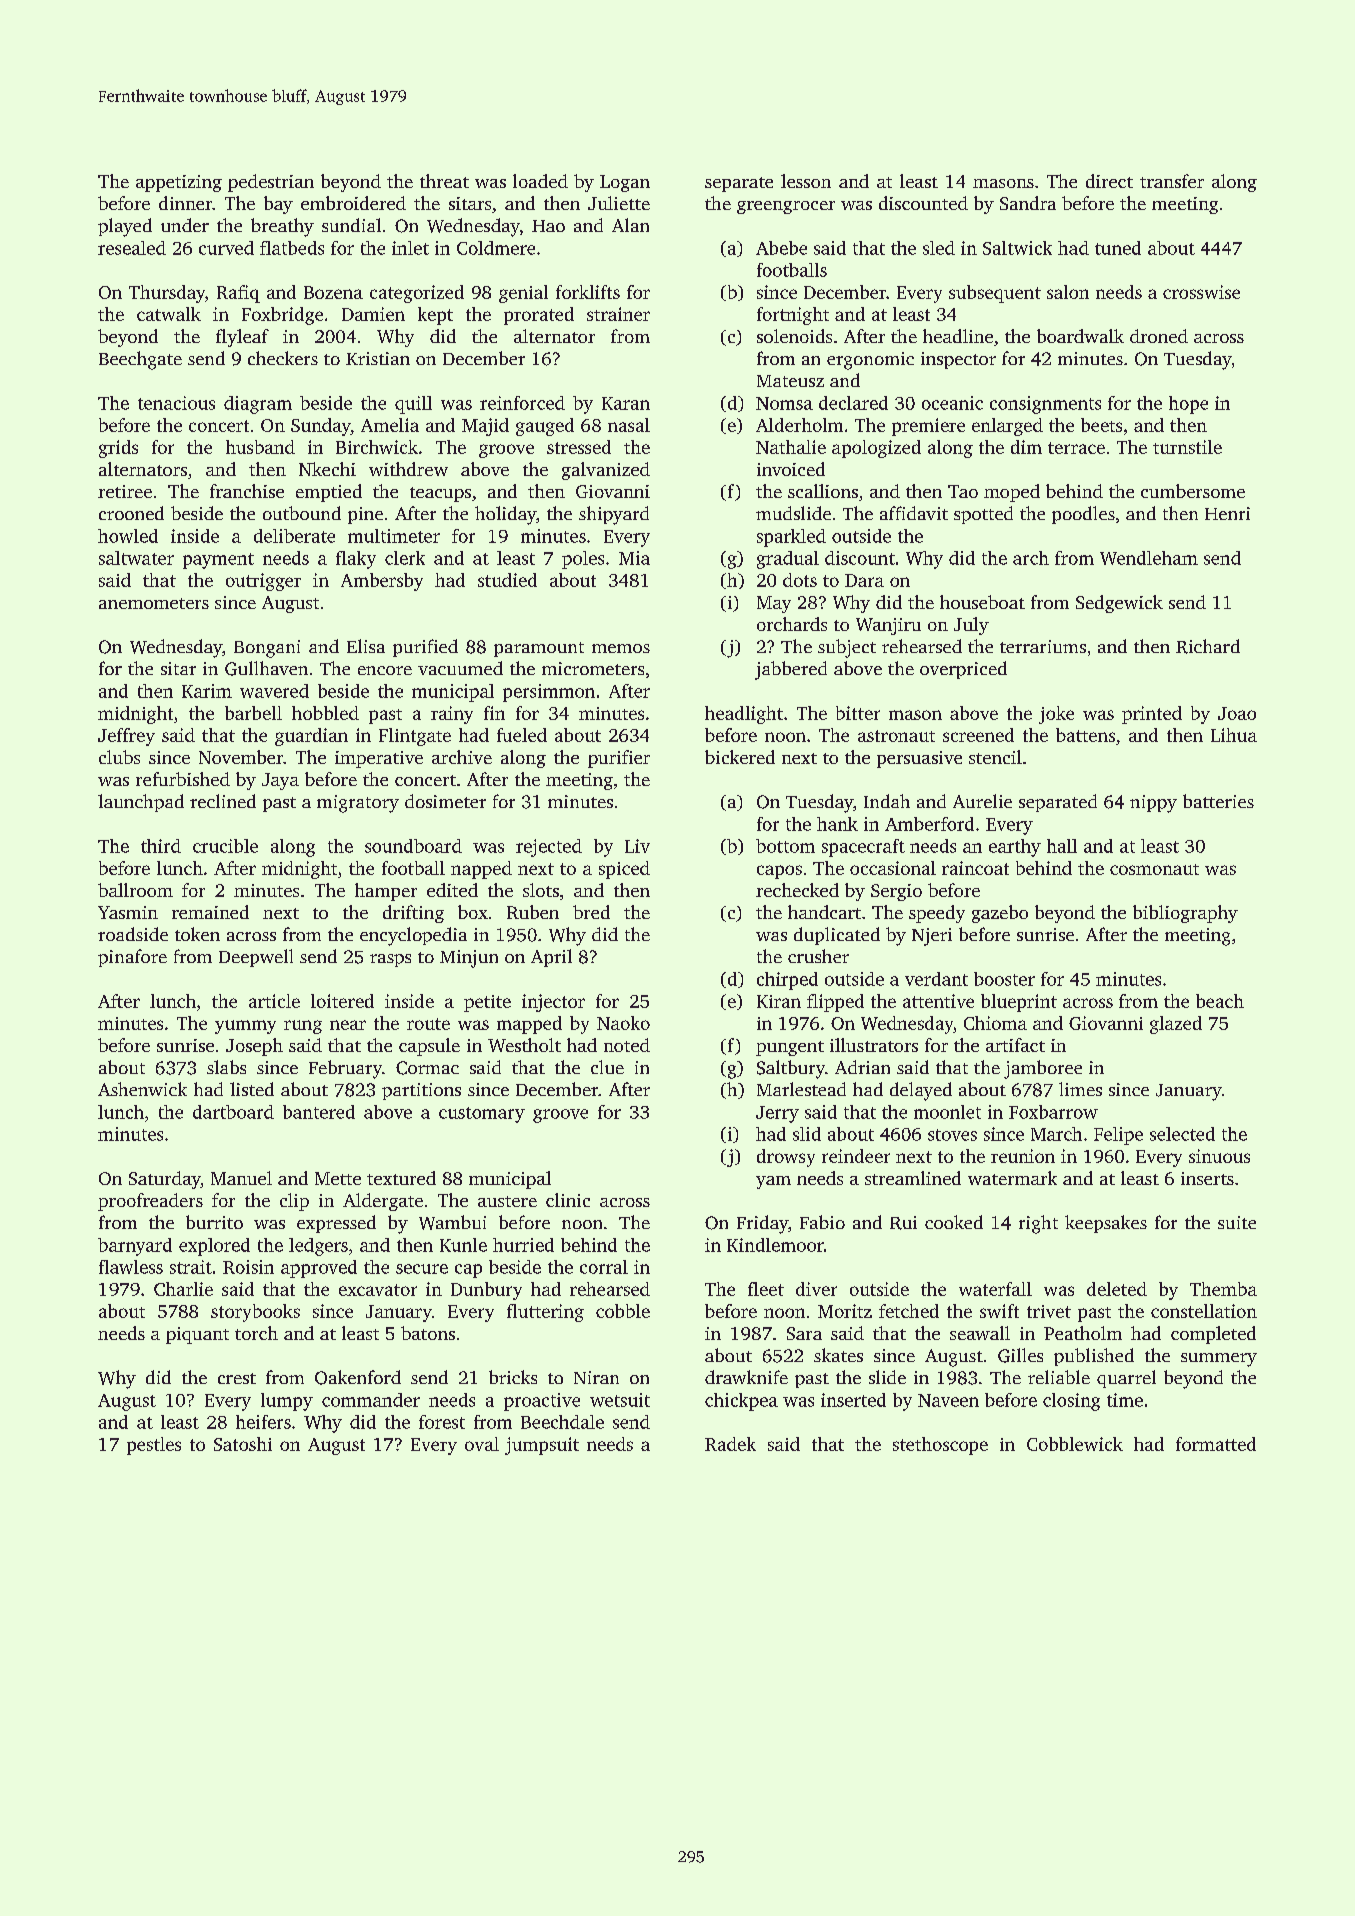  What do you see at coordinates (1007, 427) in the document?
I see `enlarged` at bounding box center [1007, 427].
